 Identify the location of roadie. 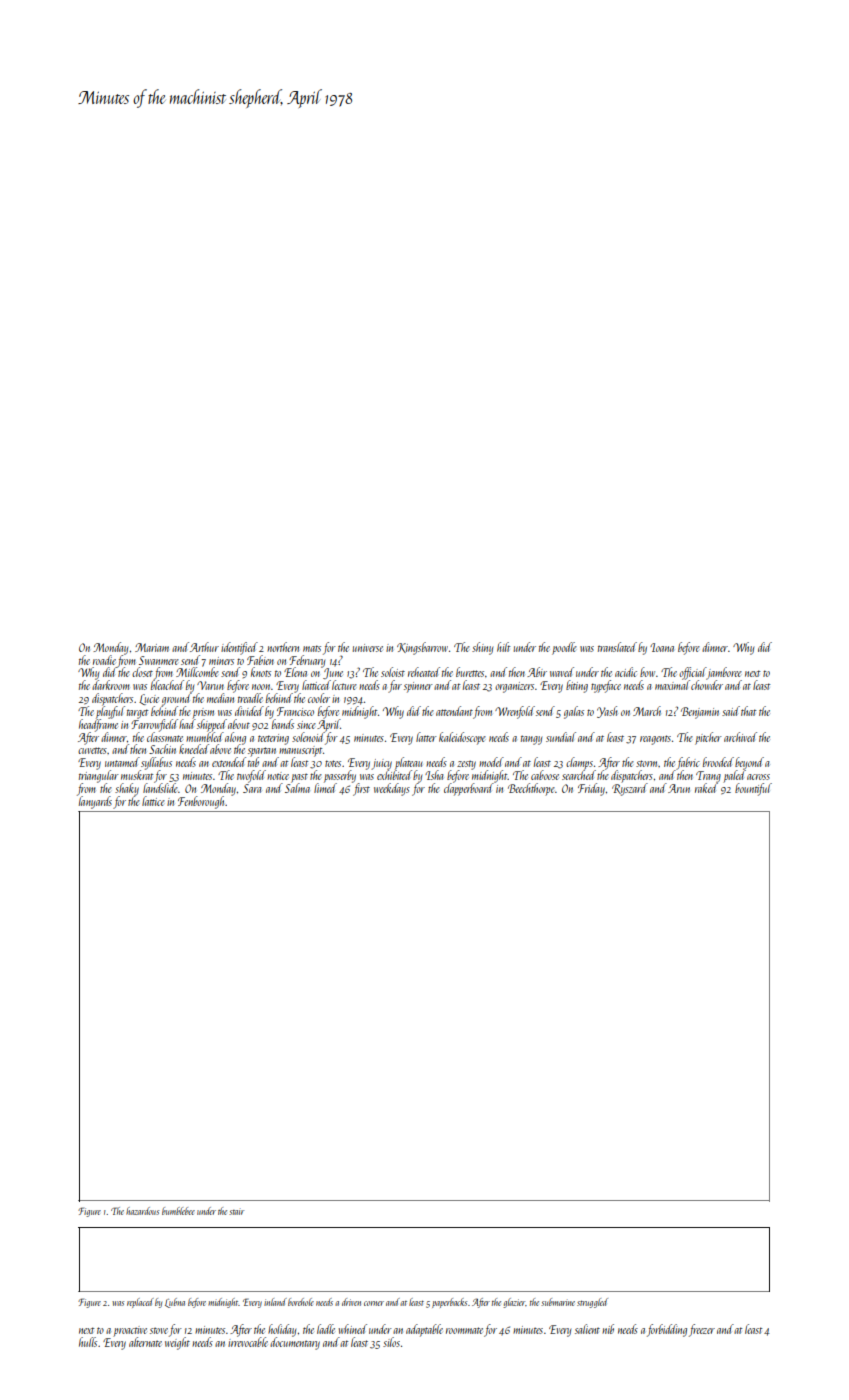
(104, 660).
